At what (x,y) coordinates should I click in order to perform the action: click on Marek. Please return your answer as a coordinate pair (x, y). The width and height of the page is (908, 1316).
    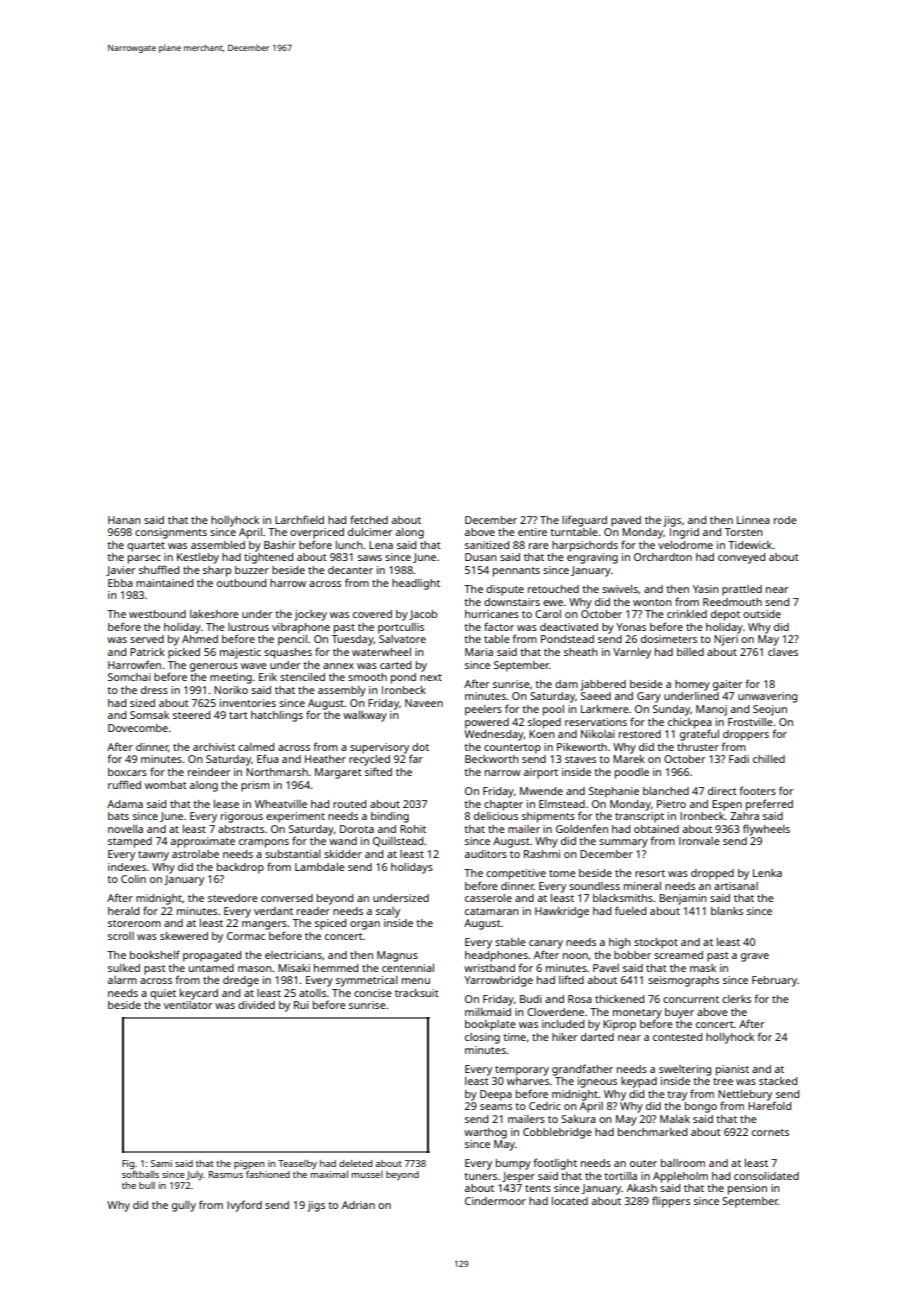
    Looking at the image, I should click on (629, 759).
